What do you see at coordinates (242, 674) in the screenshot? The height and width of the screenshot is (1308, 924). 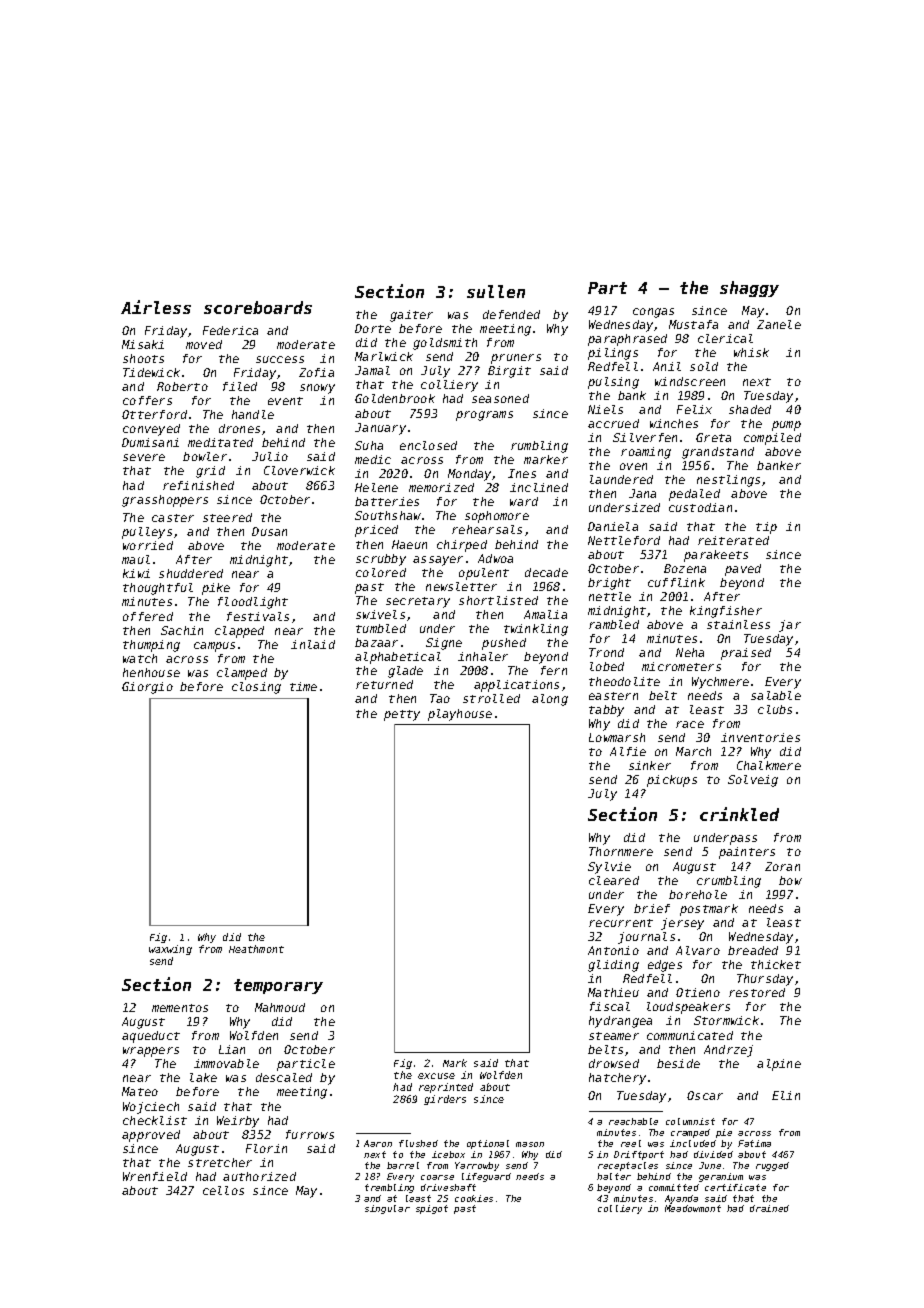 I see `clamped` at bounding box center [242, 674].
